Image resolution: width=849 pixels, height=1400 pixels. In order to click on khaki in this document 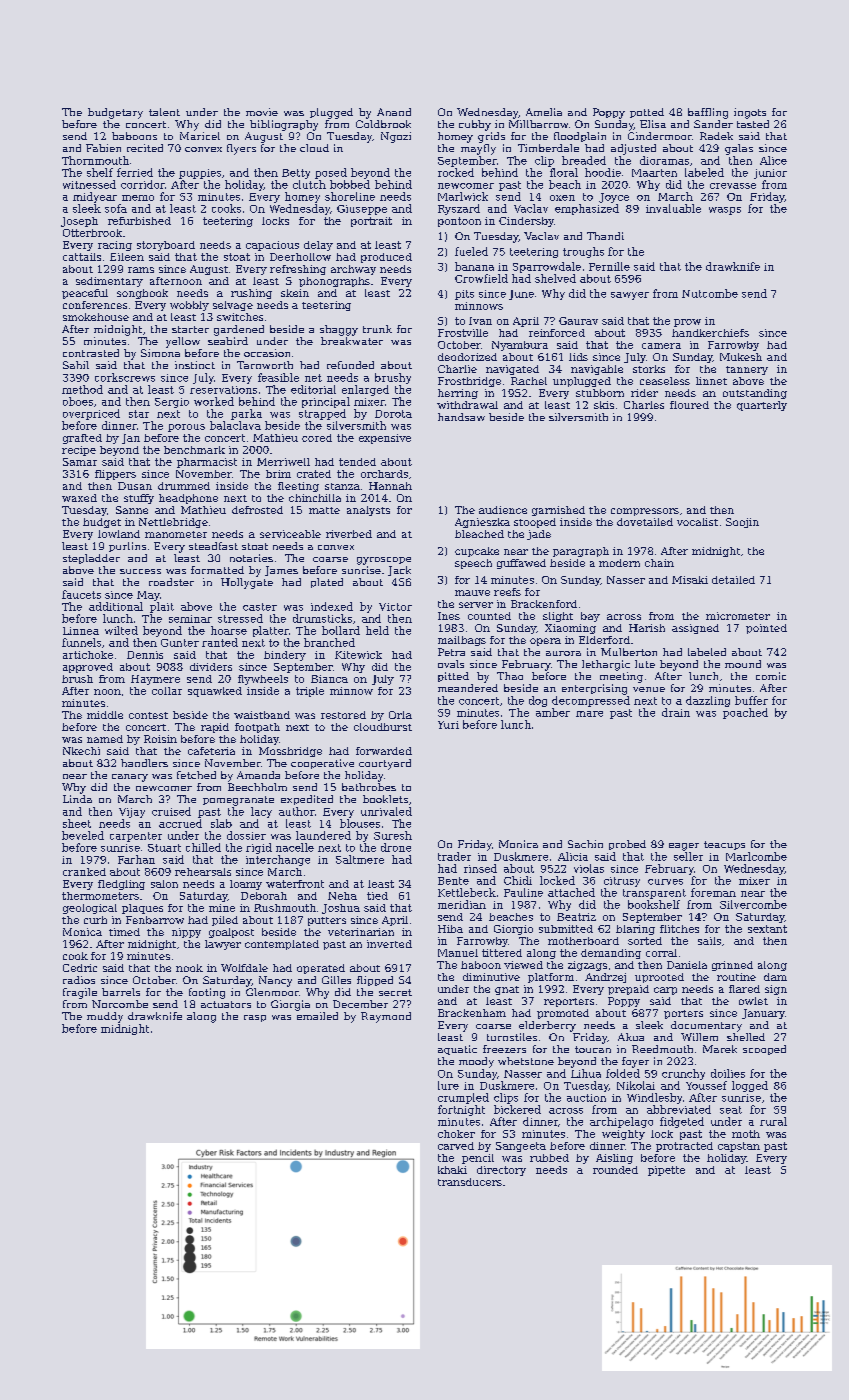, I will do `click(452, 1170)`.
